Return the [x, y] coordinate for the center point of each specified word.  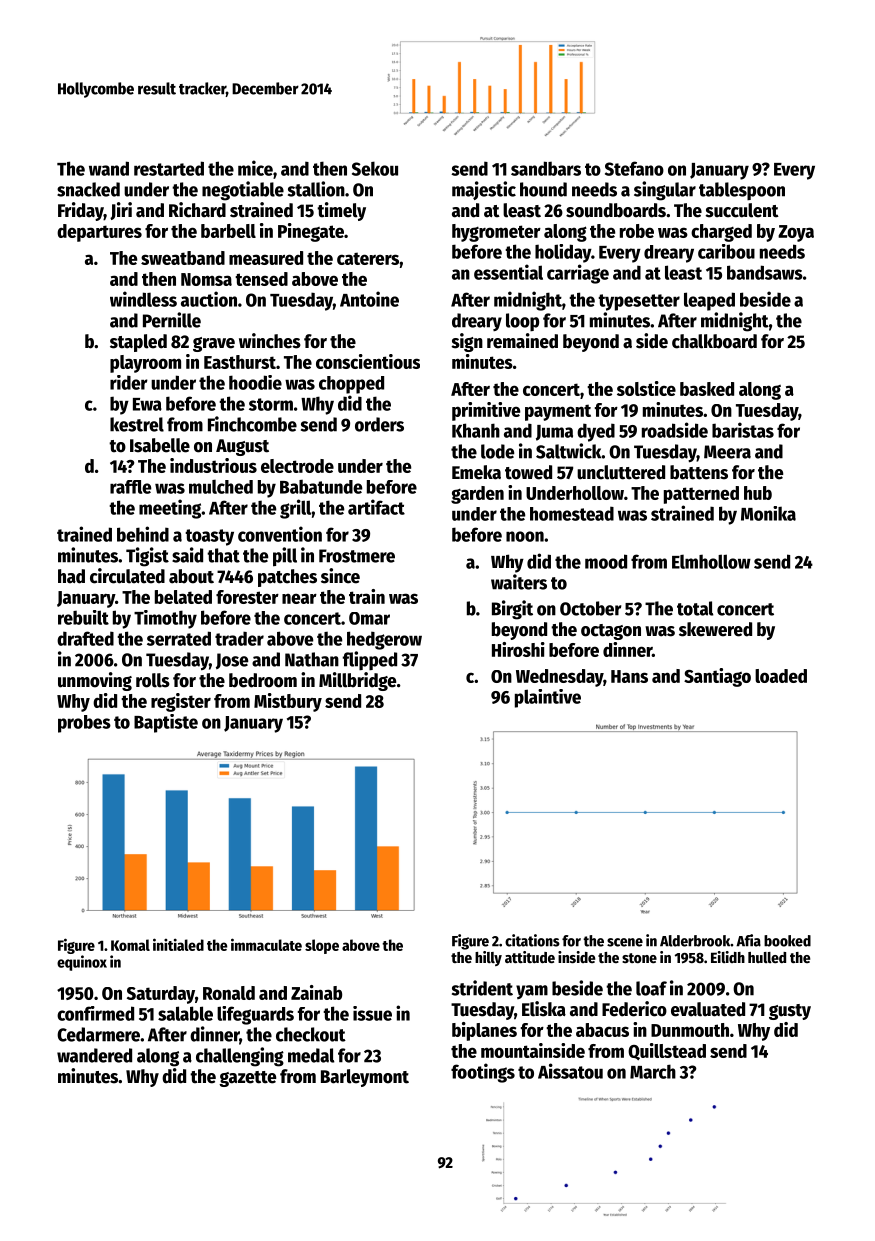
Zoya [796, 233]
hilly [488, 958]
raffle [130, 487]
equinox [82, 963]
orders [379, 424]
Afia [748, 940]
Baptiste [166, 723]
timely [341, 211]
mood [606, 561]
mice [255, 168]
